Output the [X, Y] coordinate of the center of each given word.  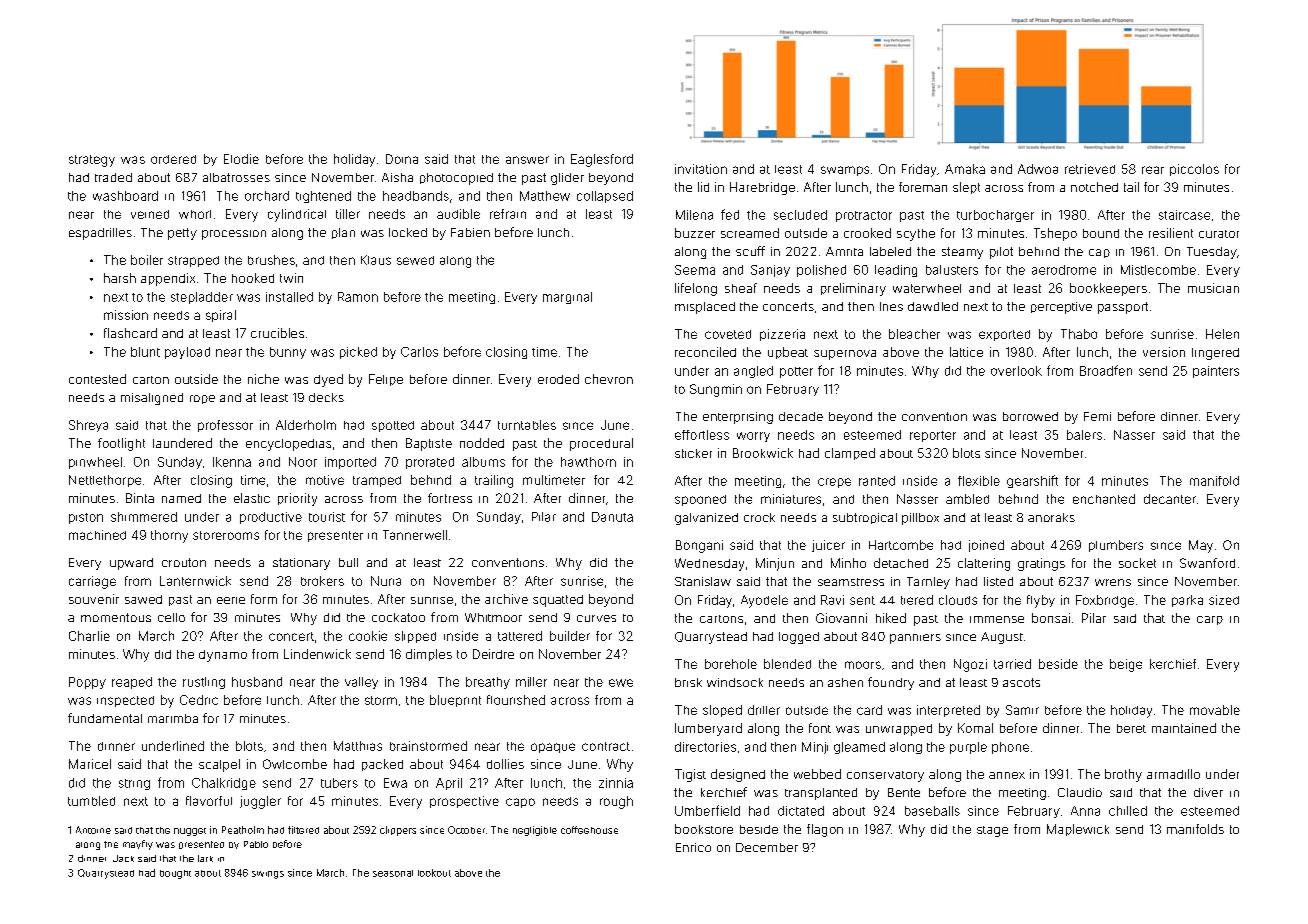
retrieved [1090, 169]
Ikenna [232, 462]
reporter [933, 436]
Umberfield [707, 810]
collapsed [605, 197]
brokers [322, 581]
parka [1187, 601]
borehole [731, 664]
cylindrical [297, 215]
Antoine [93, 830]
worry [753, 437]
